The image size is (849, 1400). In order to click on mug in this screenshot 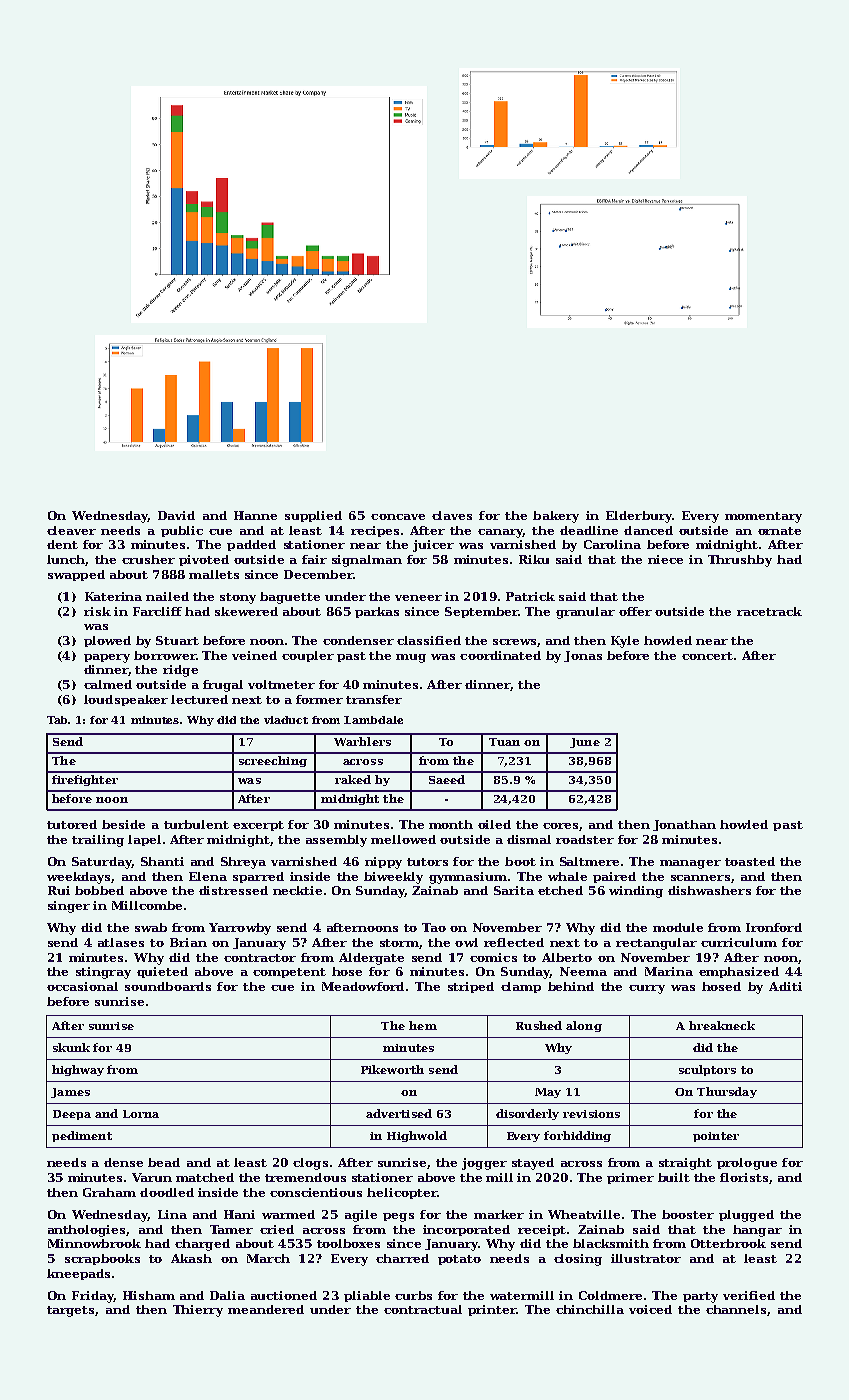, I will do `click(411, 658)`.
